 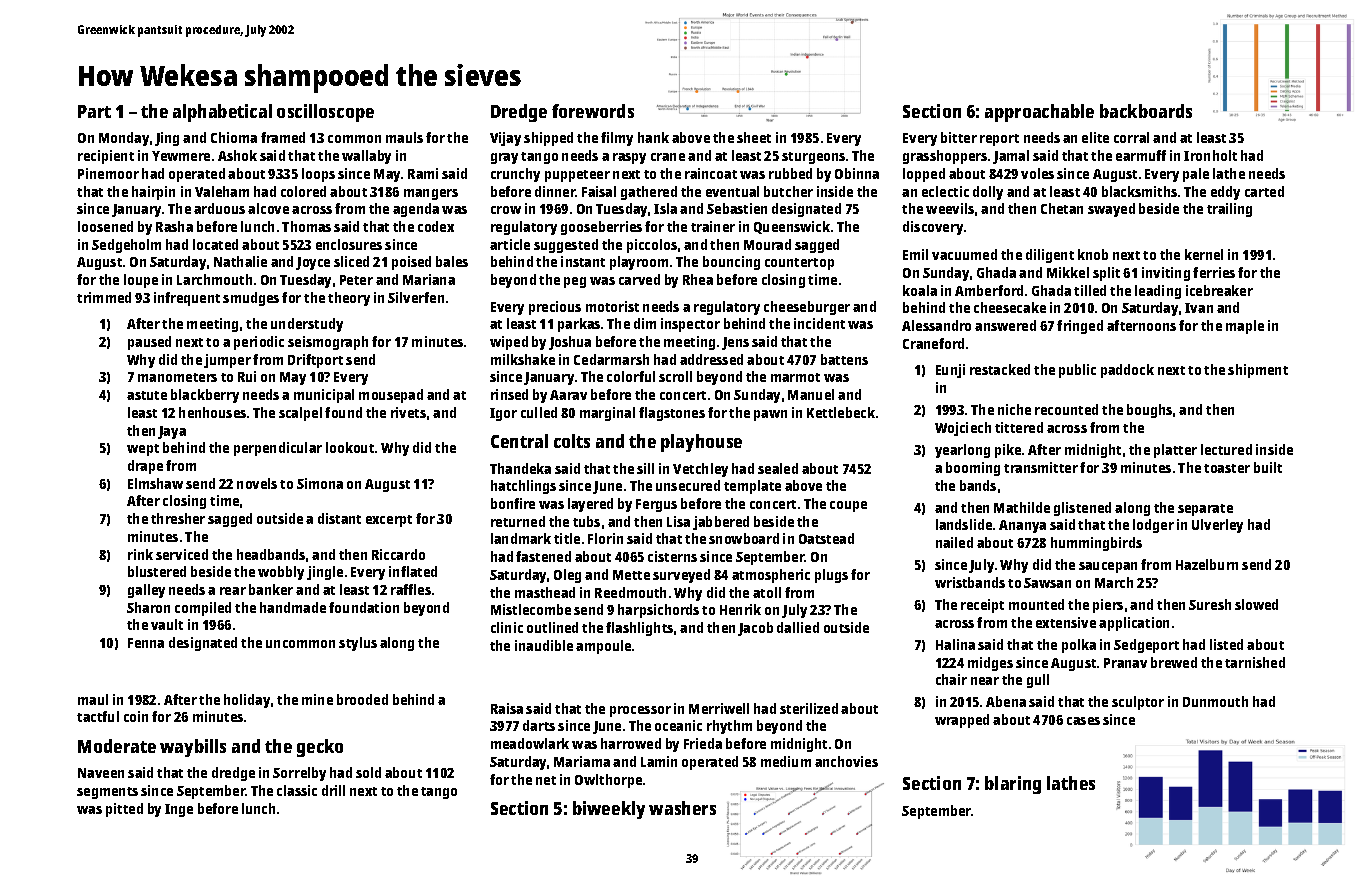 What do you see at coordinates (945, 157) in the document?
I see `grasshoppers` at bounding box center [945, 157].
